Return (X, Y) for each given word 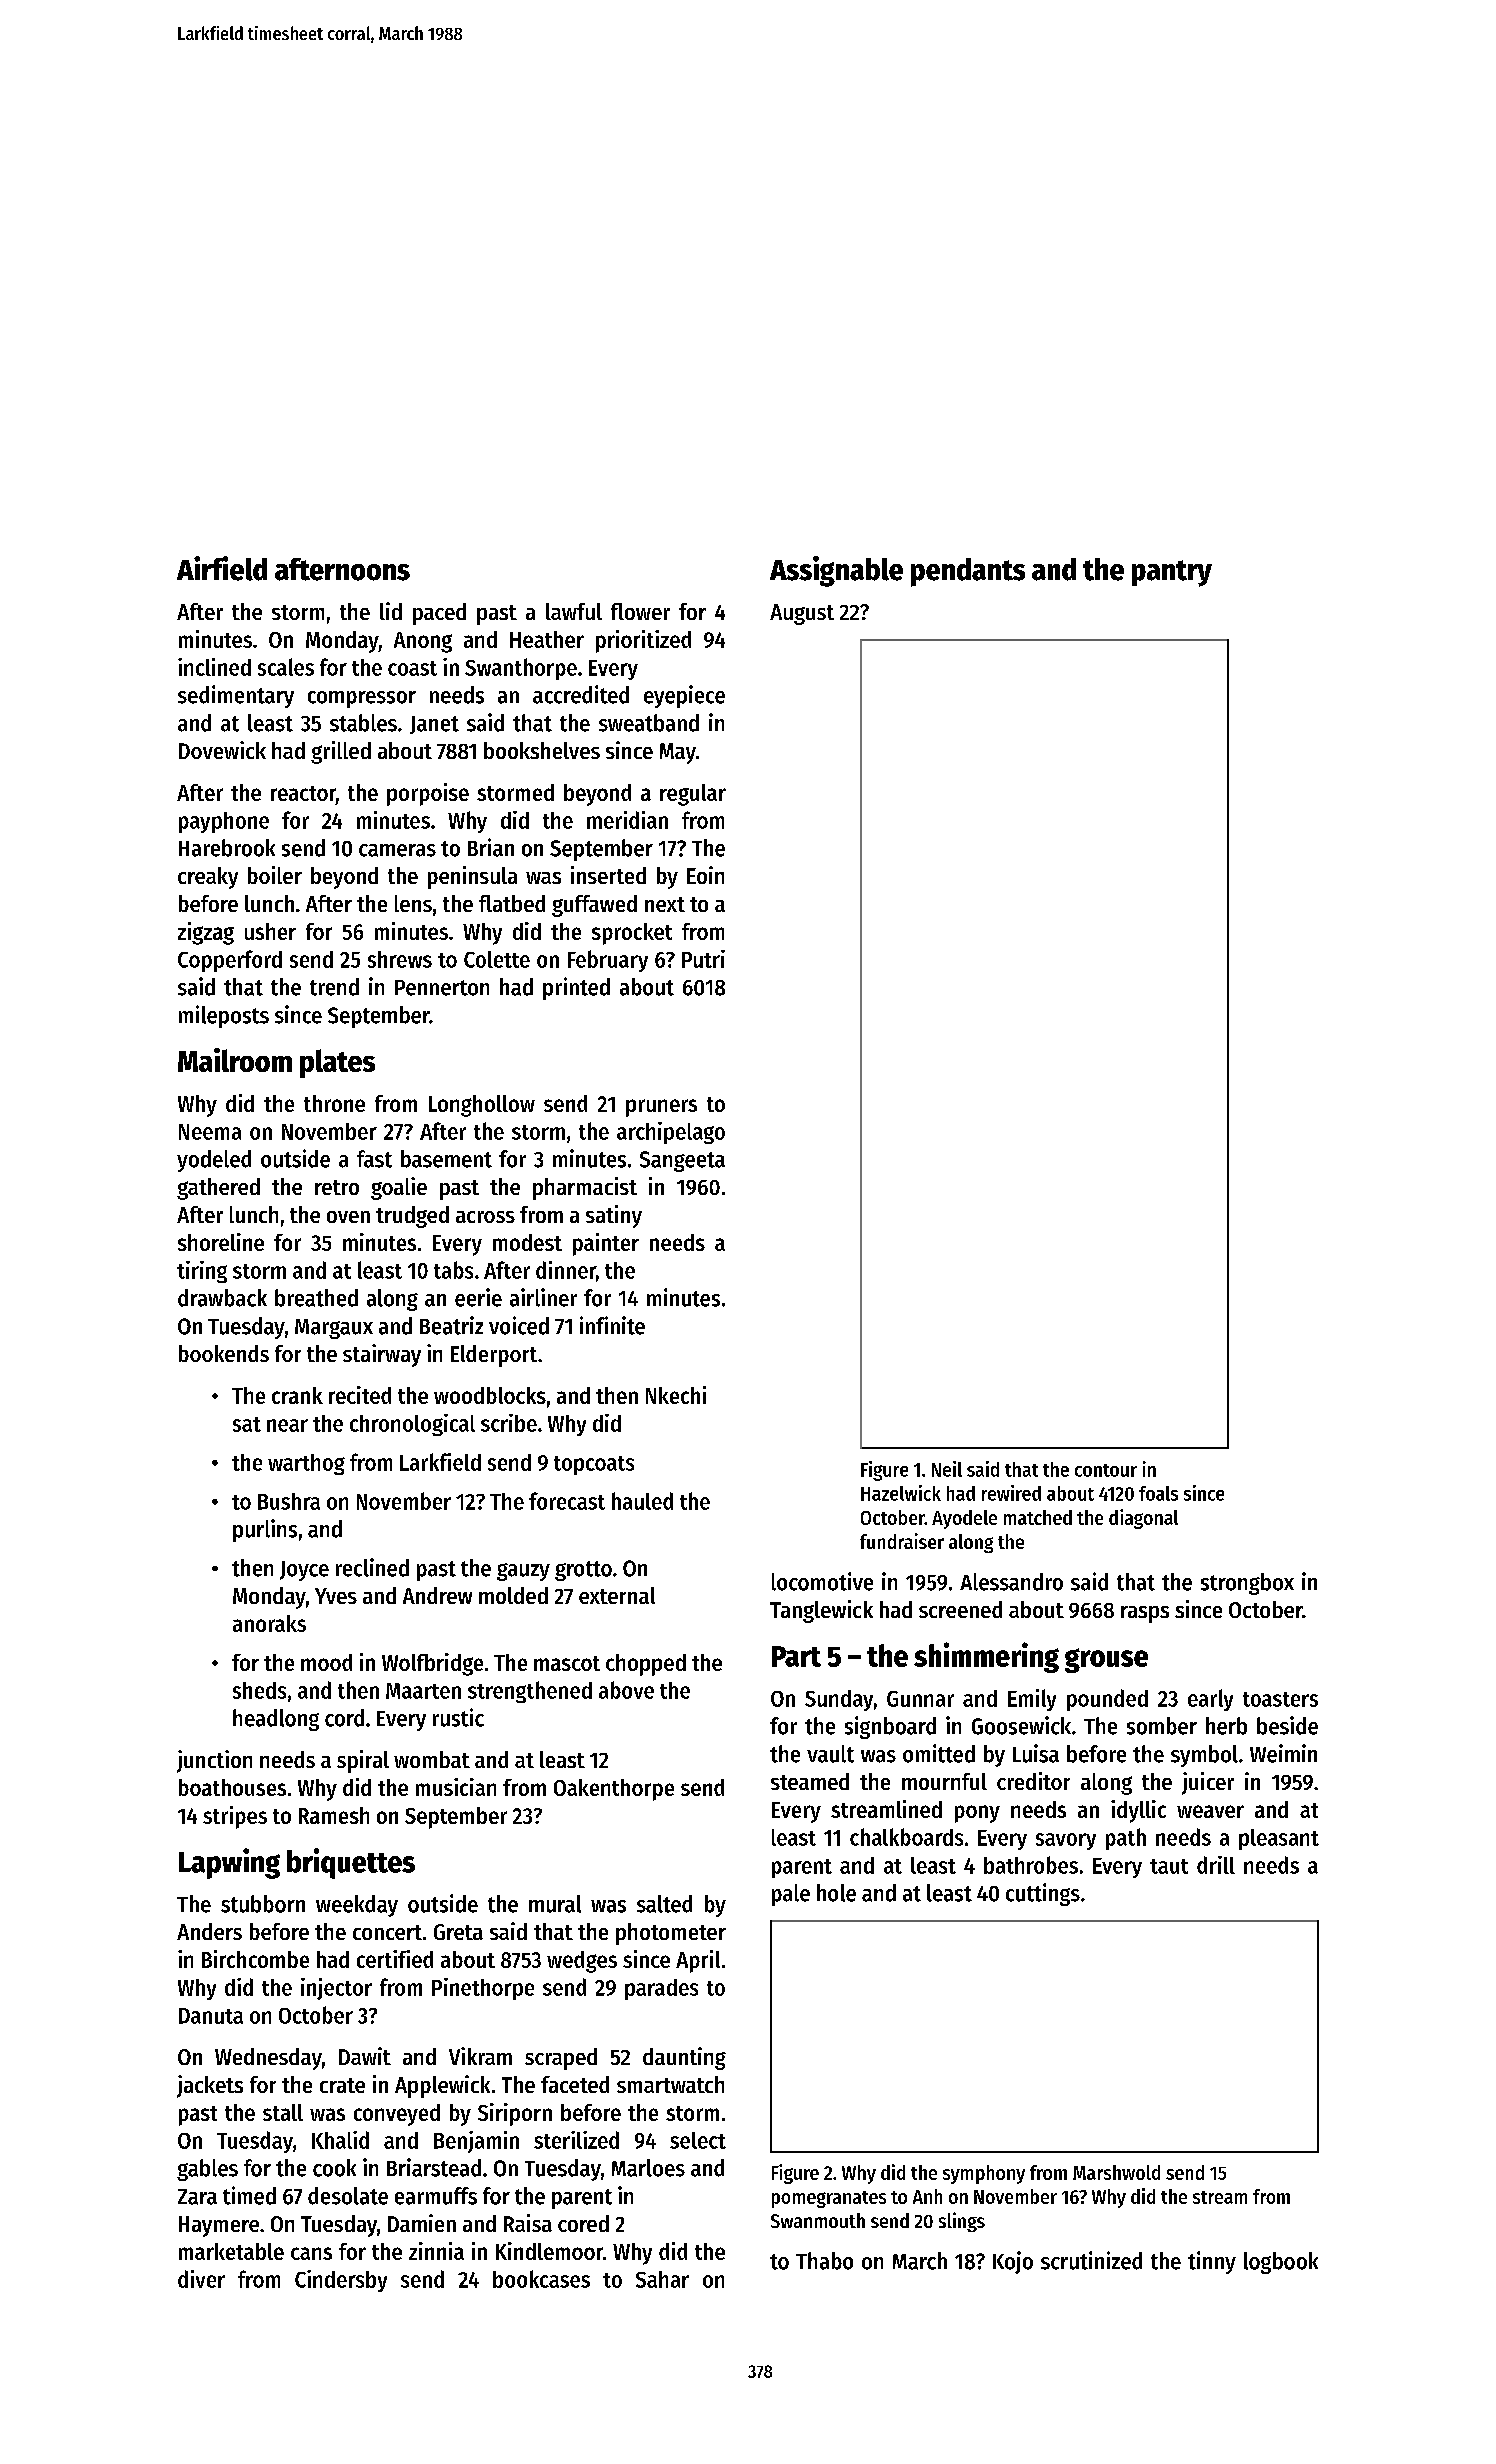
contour (1106, 1470)
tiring (202, 1272)
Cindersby (341, 2281)
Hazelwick (901, 1493)
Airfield (222, 568)
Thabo (824, 2261)
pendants (968, 572)
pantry (1172, 573)
